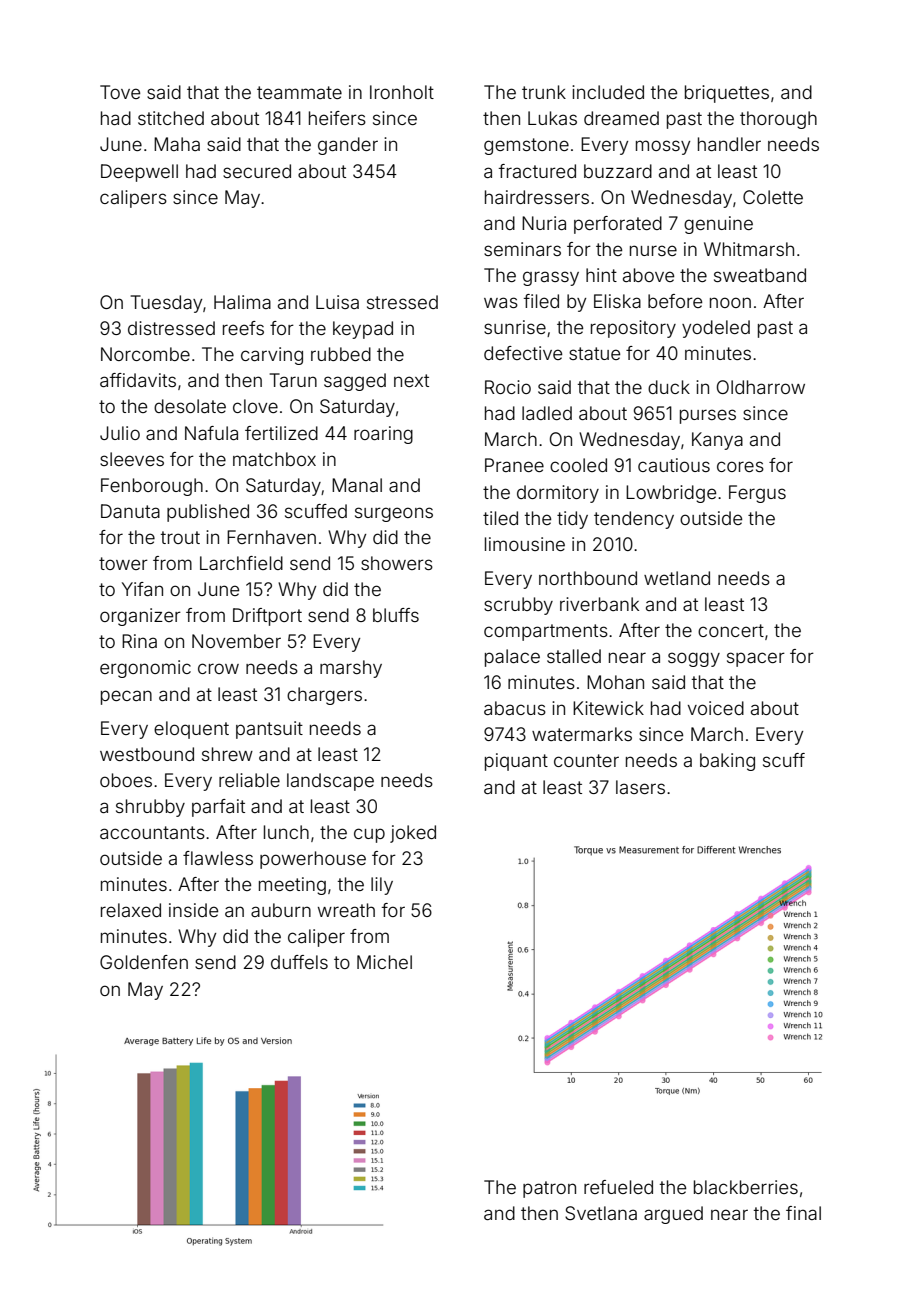  I want to click on Whitmarsh, so click(749, 249).
